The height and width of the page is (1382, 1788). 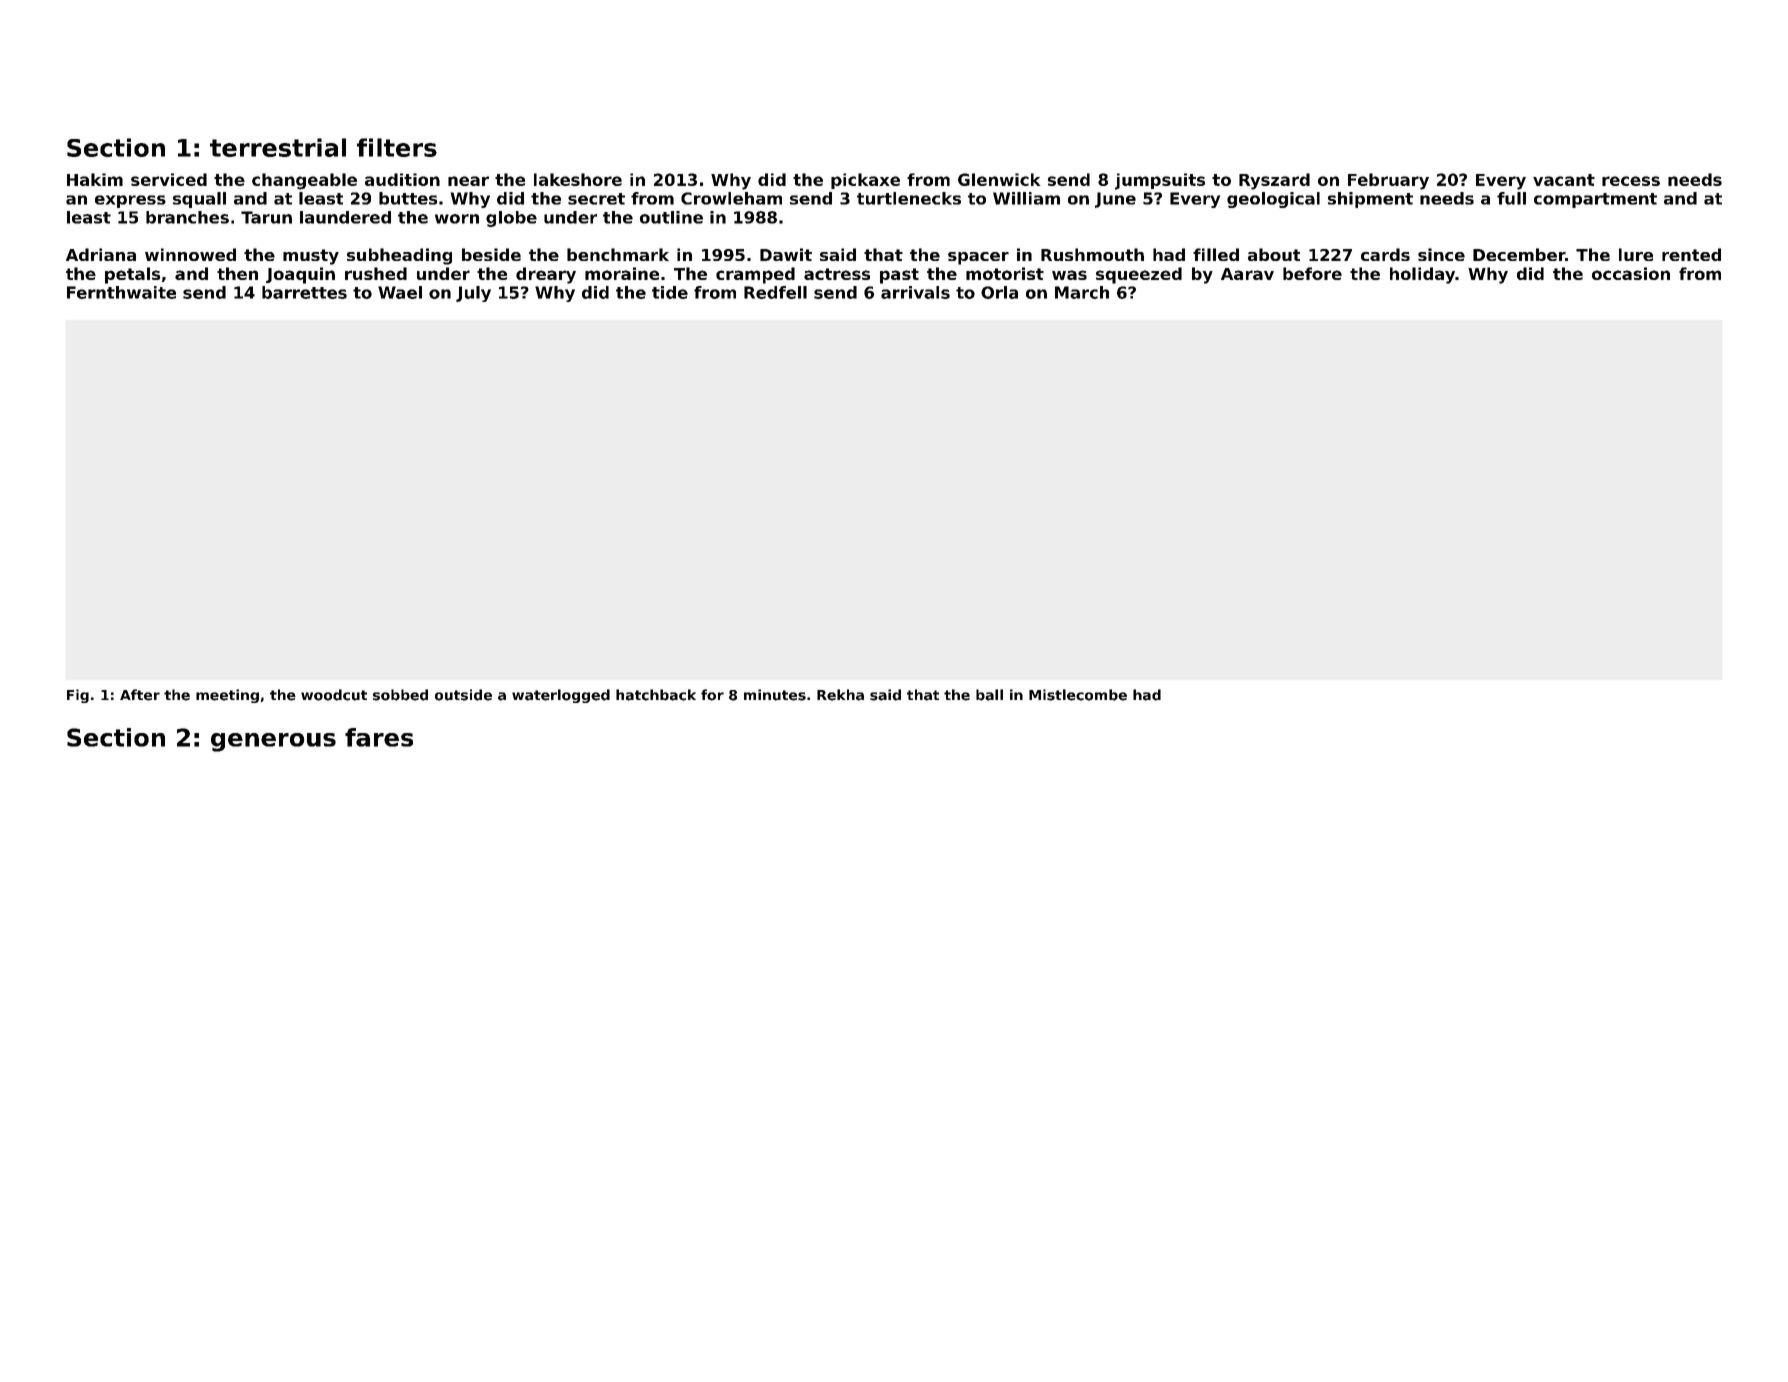 What do you see at coordinates (1595, 200) in the page?
I see `compartment` at bounding box center [1595, 200].
